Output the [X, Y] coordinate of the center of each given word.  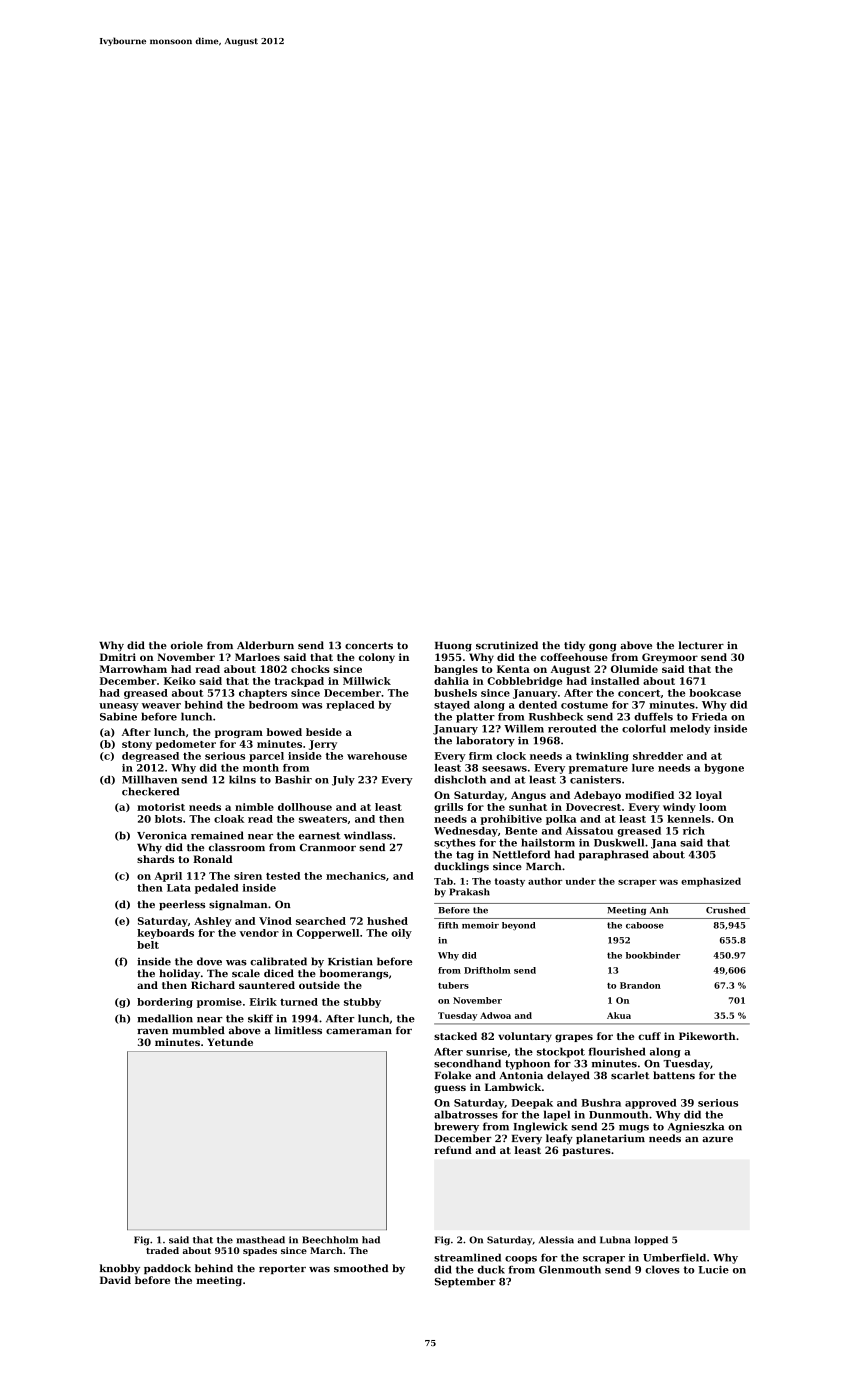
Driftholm [487, 970]
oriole [187, 645]
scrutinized [507, 645]
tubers [453, 985]
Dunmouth [618, 1114]
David [115, 1280]
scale [246, 973]
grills [448, 808]
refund [453, 1150]
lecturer [701, 645]
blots [168, 819]
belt [148, 945]
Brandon [640, 985]
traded [162, 1250]
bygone [724, 769]
